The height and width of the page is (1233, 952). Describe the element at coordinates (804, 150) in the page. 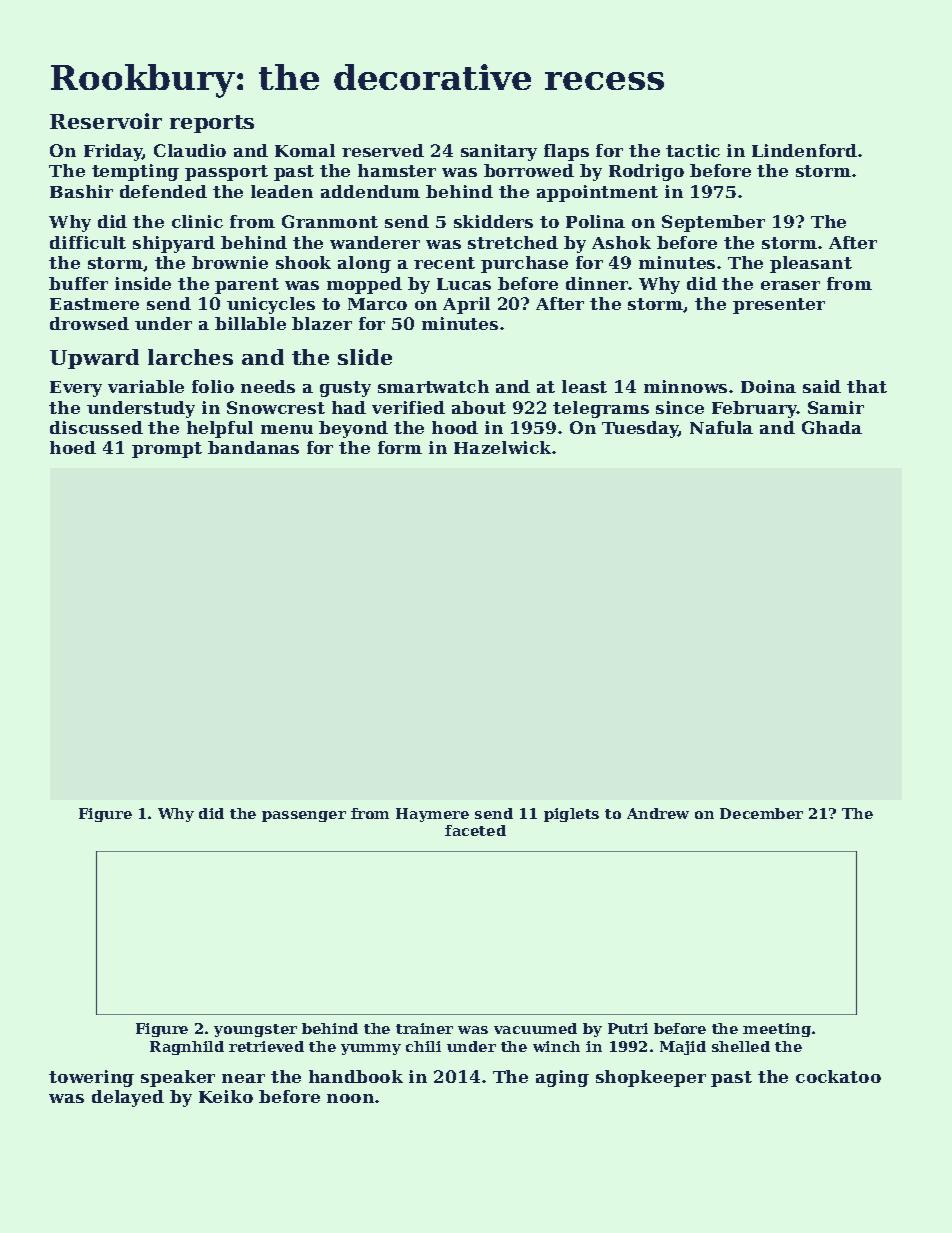

I see `Lindenford` at that location.
